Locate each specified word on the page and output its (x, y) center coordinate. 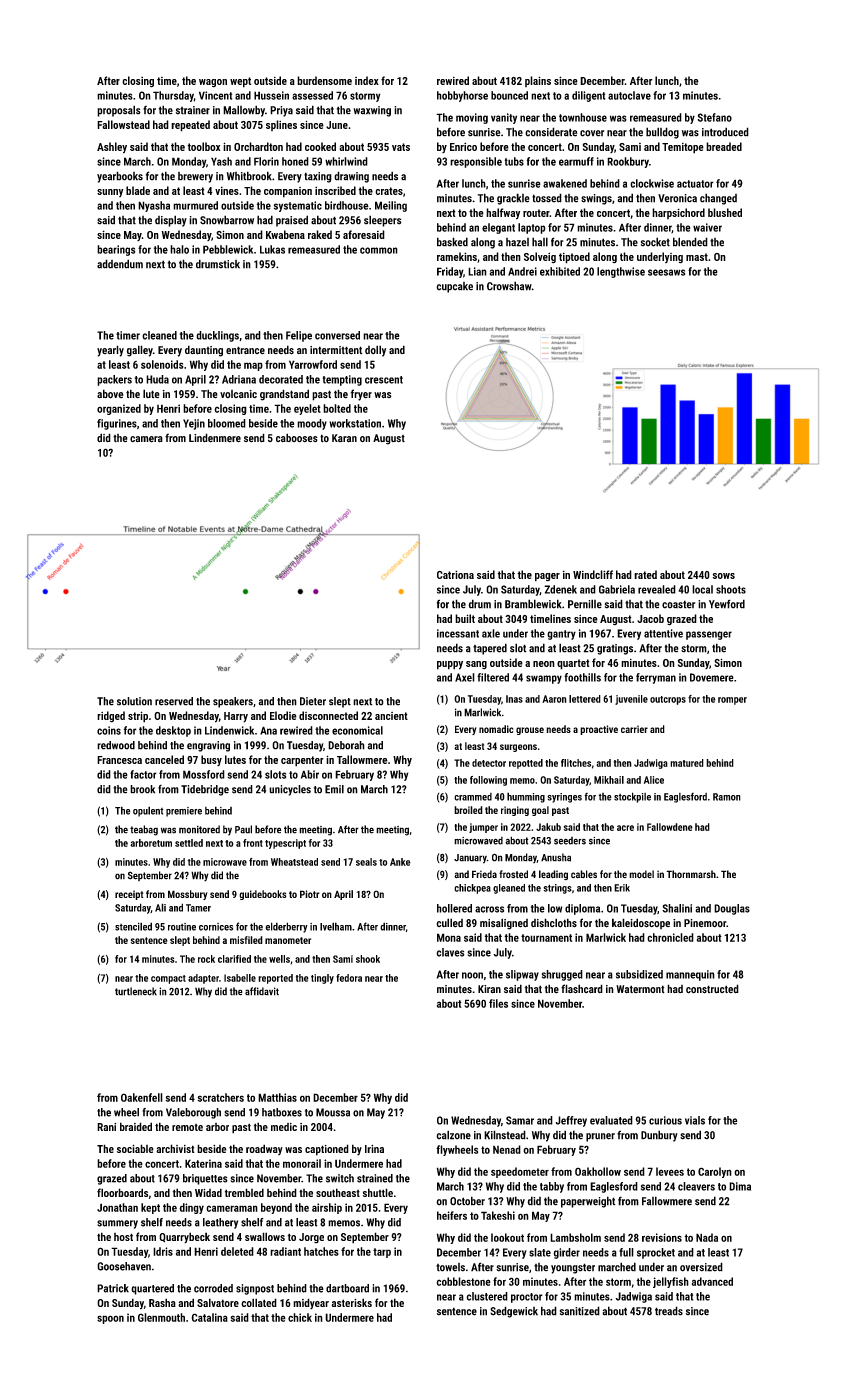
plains (538, 81)
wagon (213, 83)
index (367, 80)
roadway (264, 1149)
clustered (487, 1296)
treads (669, 1311)
